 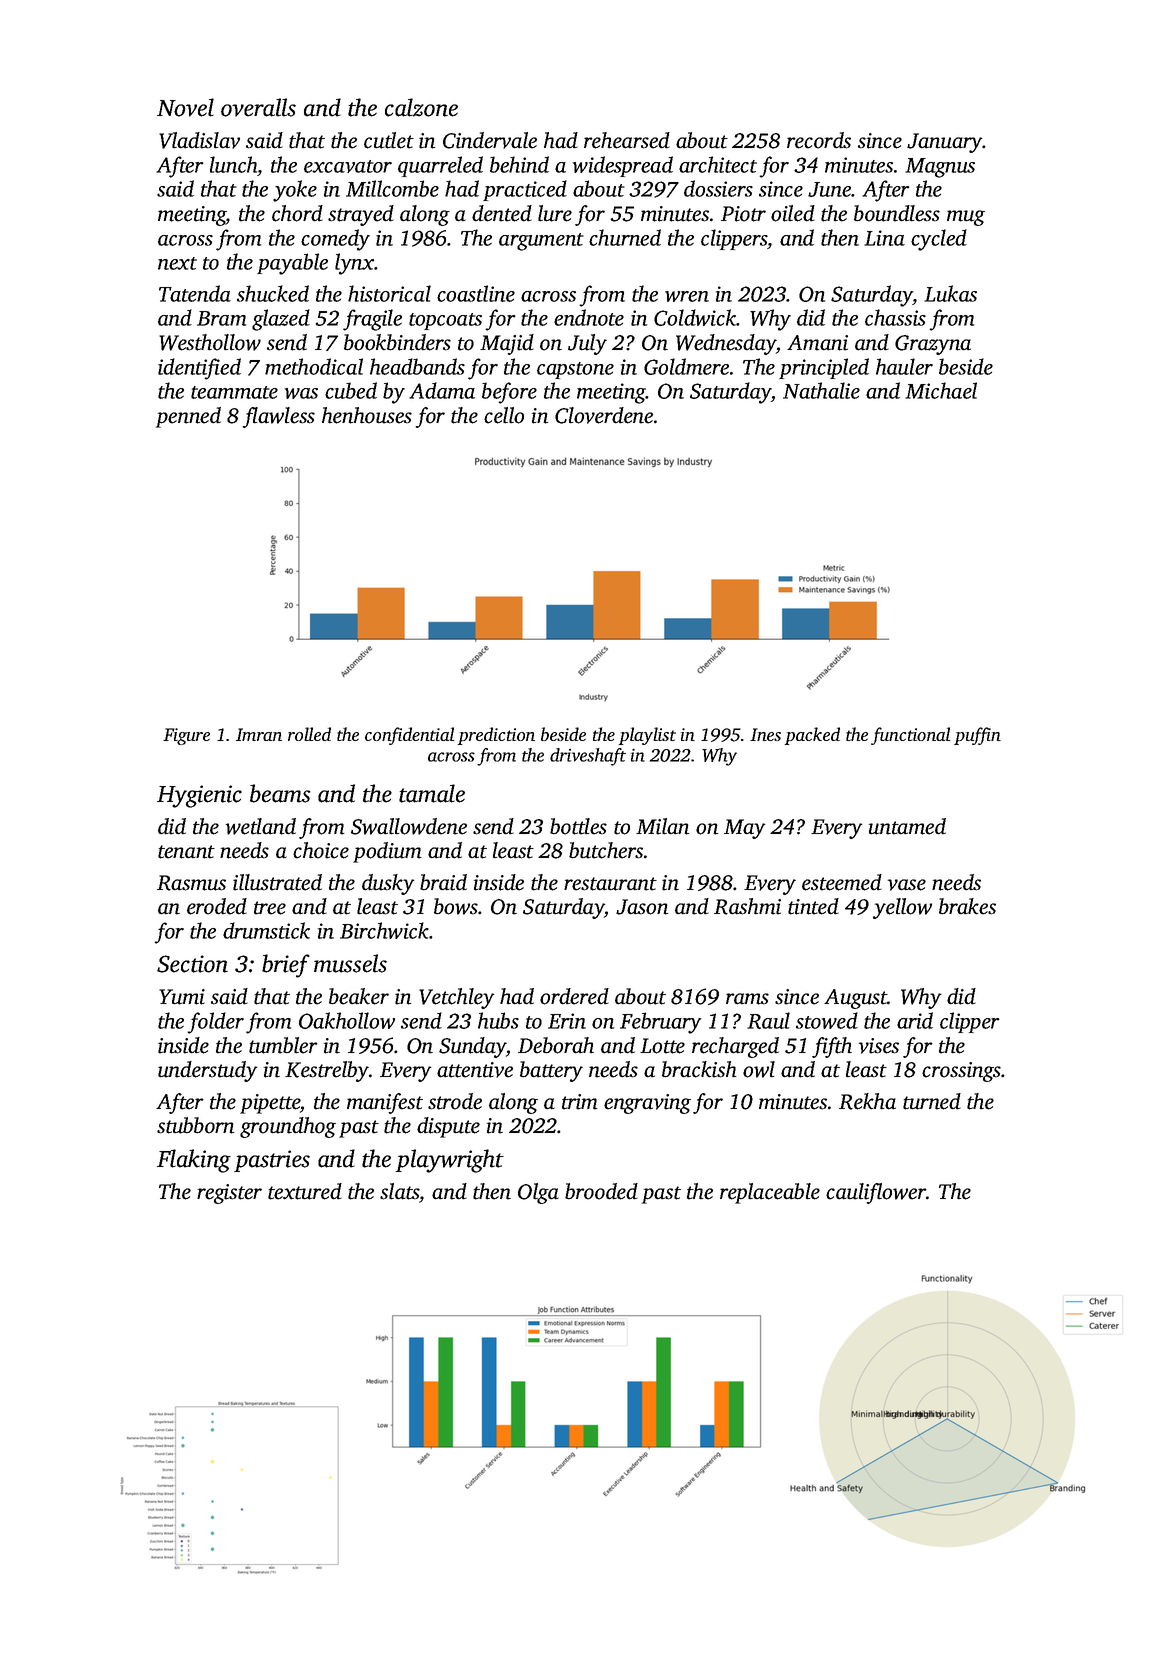 What do you see at coordinates (932, 1101) in the screenshot?
I see `turned` at bounding box center [932, 1101].
